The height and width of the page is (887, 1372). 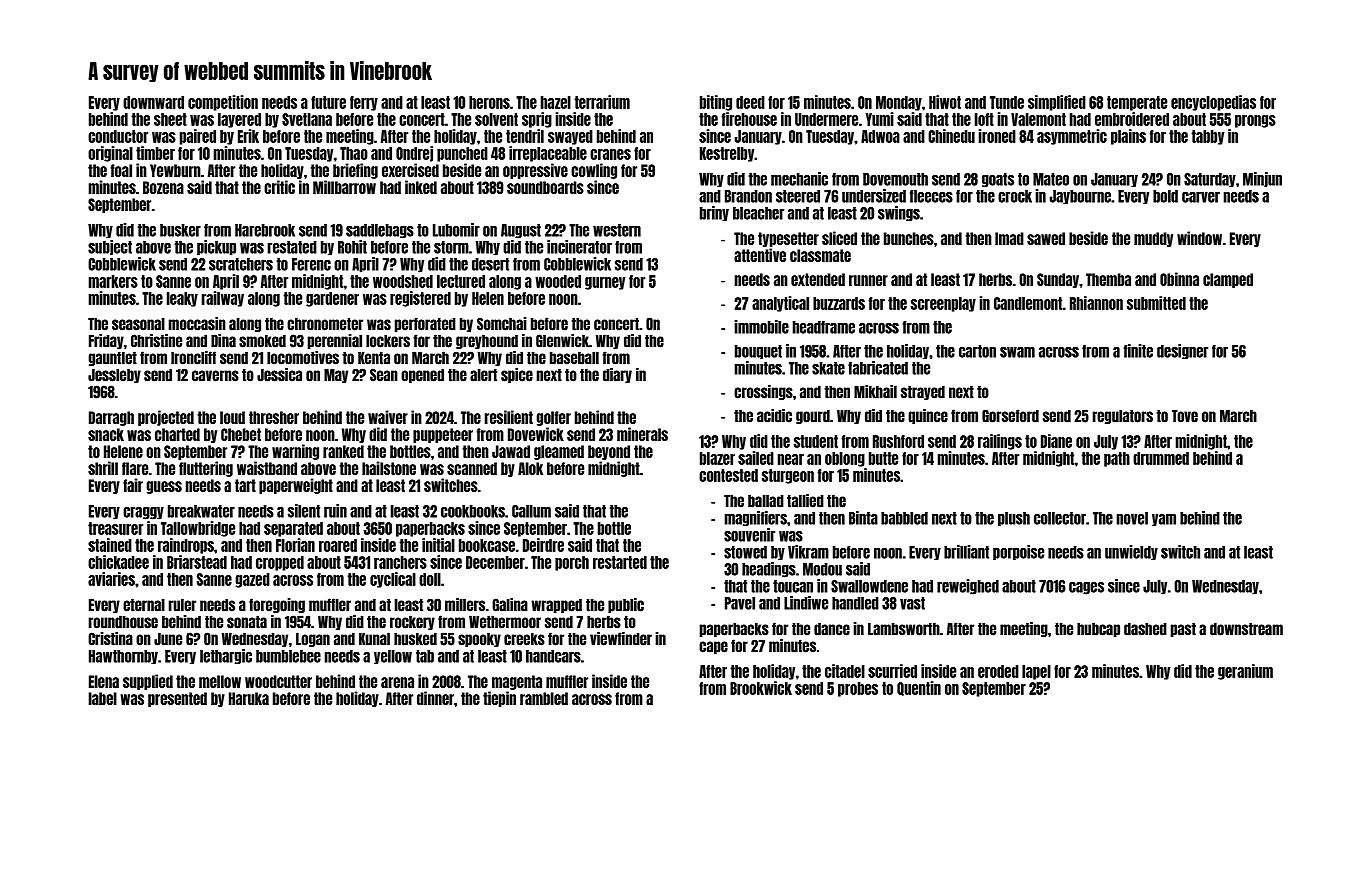 What do you see at coordinates (984, 119) in the page?
I see `loft` at bounding box center [984, 119].
